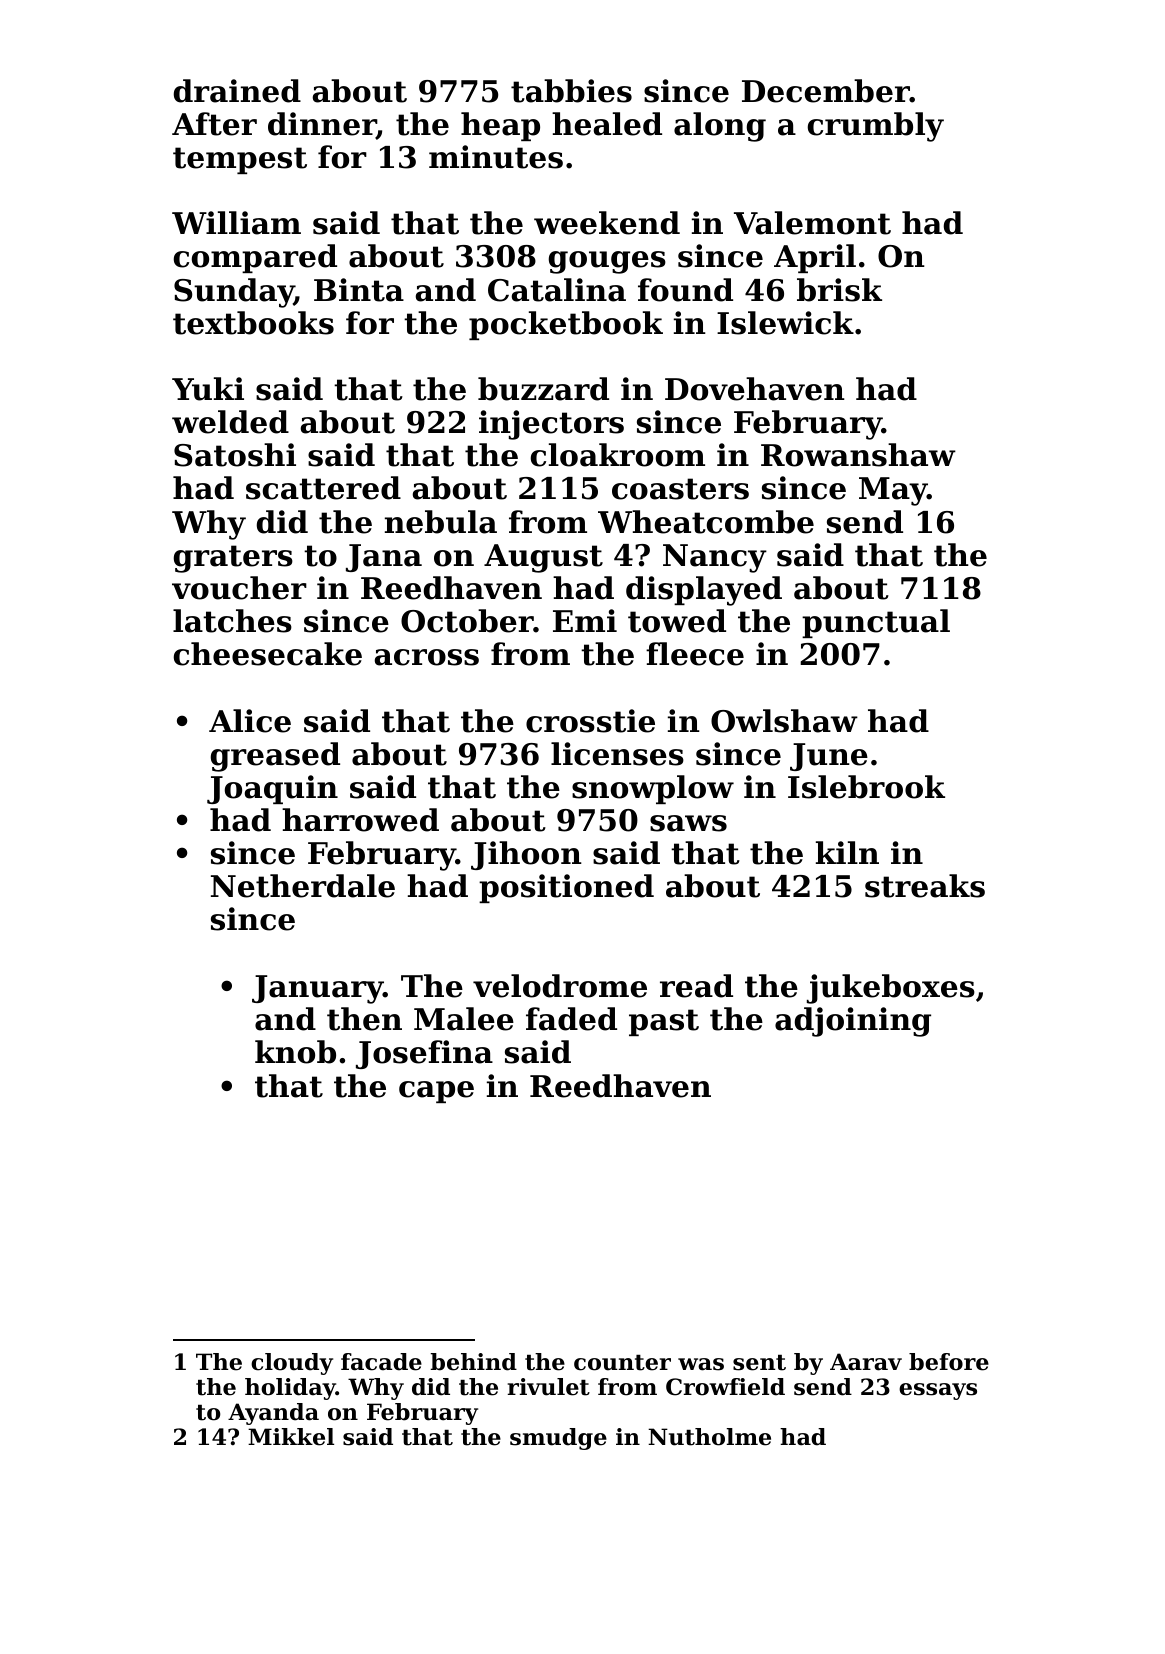 The height and width of the screenshot is (1654, 1165). Describe the element at coordinates (949, 1362) in the screenshot. I see `before` at that location.
